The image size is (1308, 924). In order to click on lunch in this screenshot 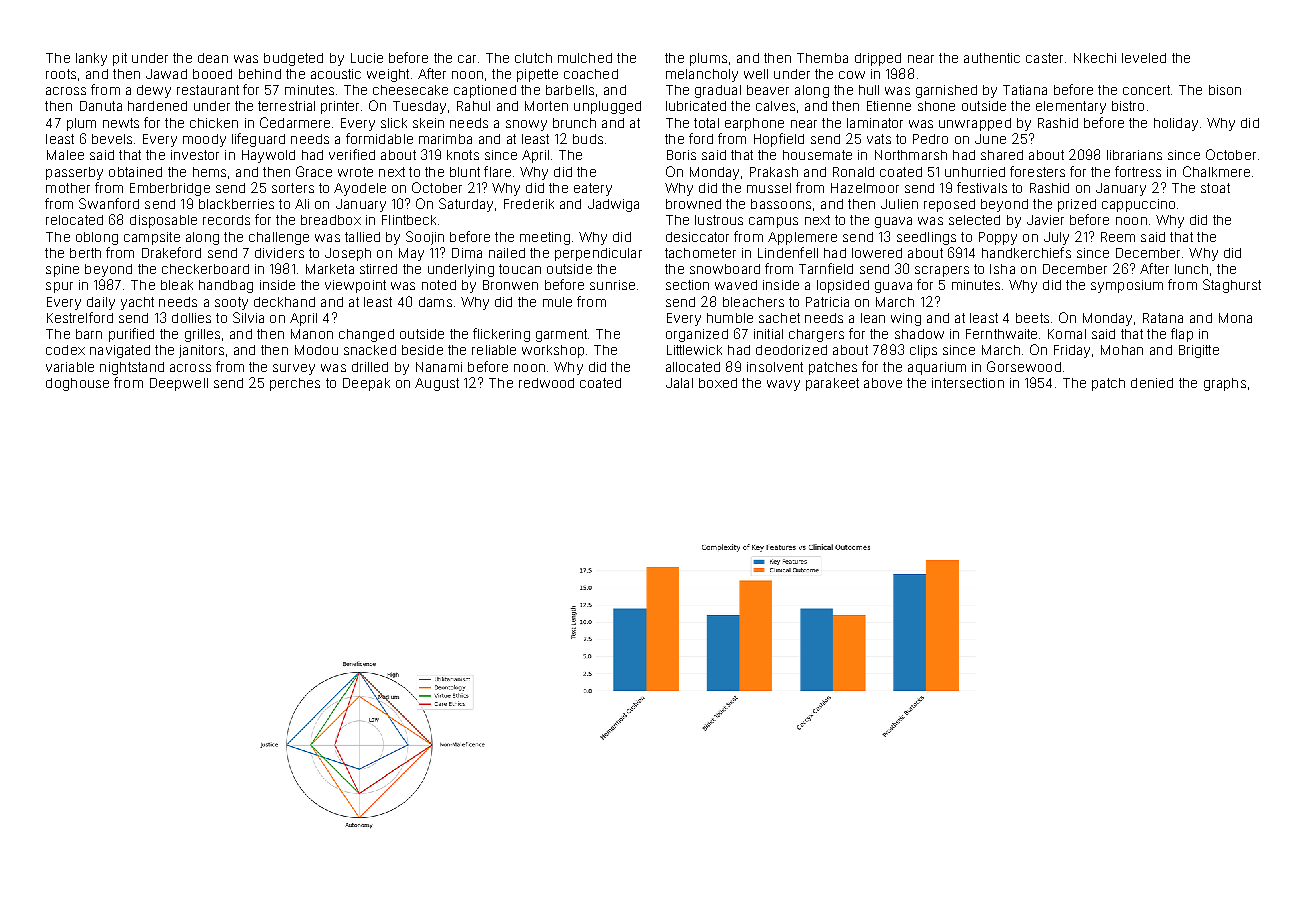, I will do `click(1191, 269)`.
